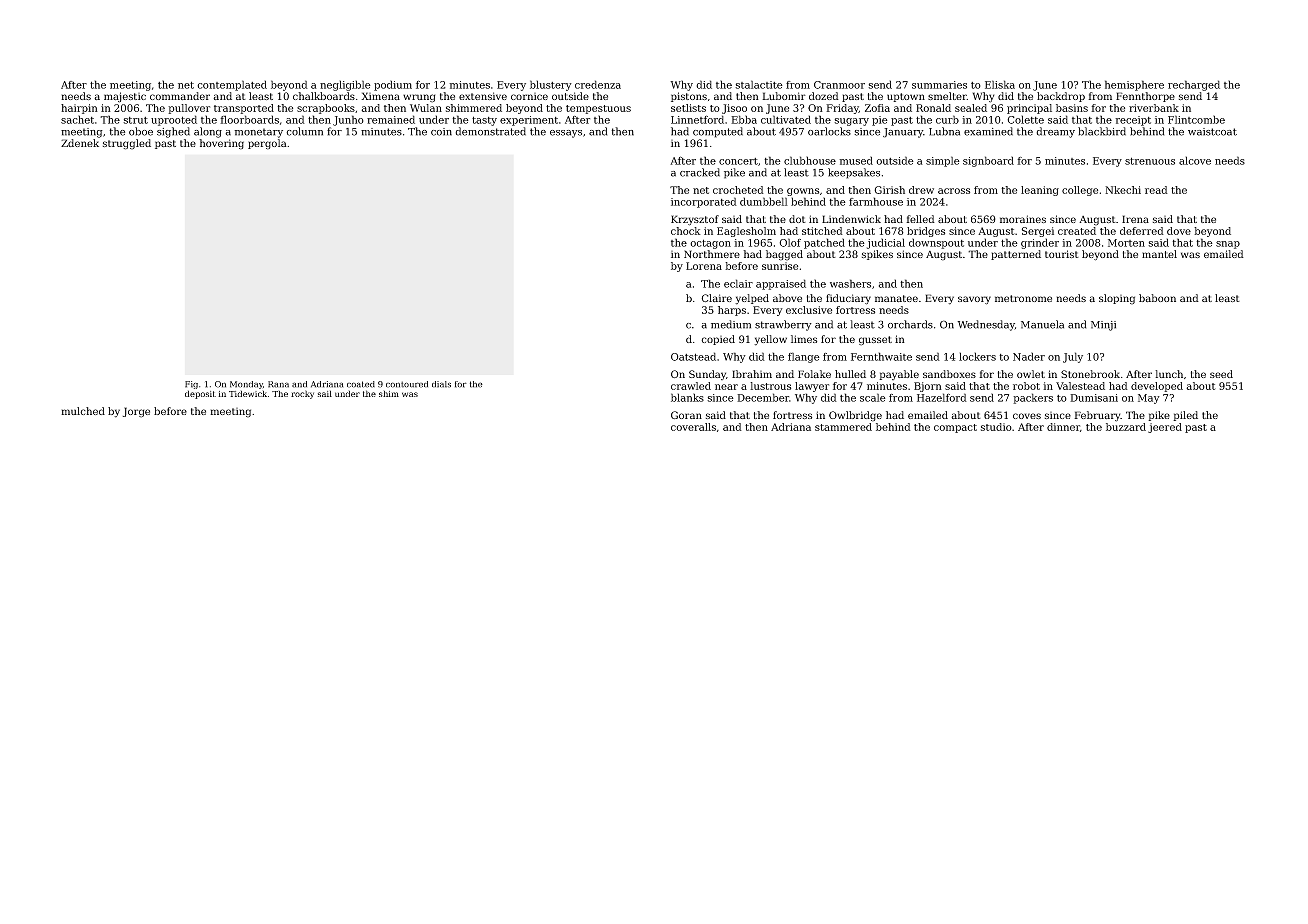 The width and height of the screenshot is (1308, 924). Describe the element at coordinates (695, 220) in the screenshot. I see `Krzysztof` at that location.
